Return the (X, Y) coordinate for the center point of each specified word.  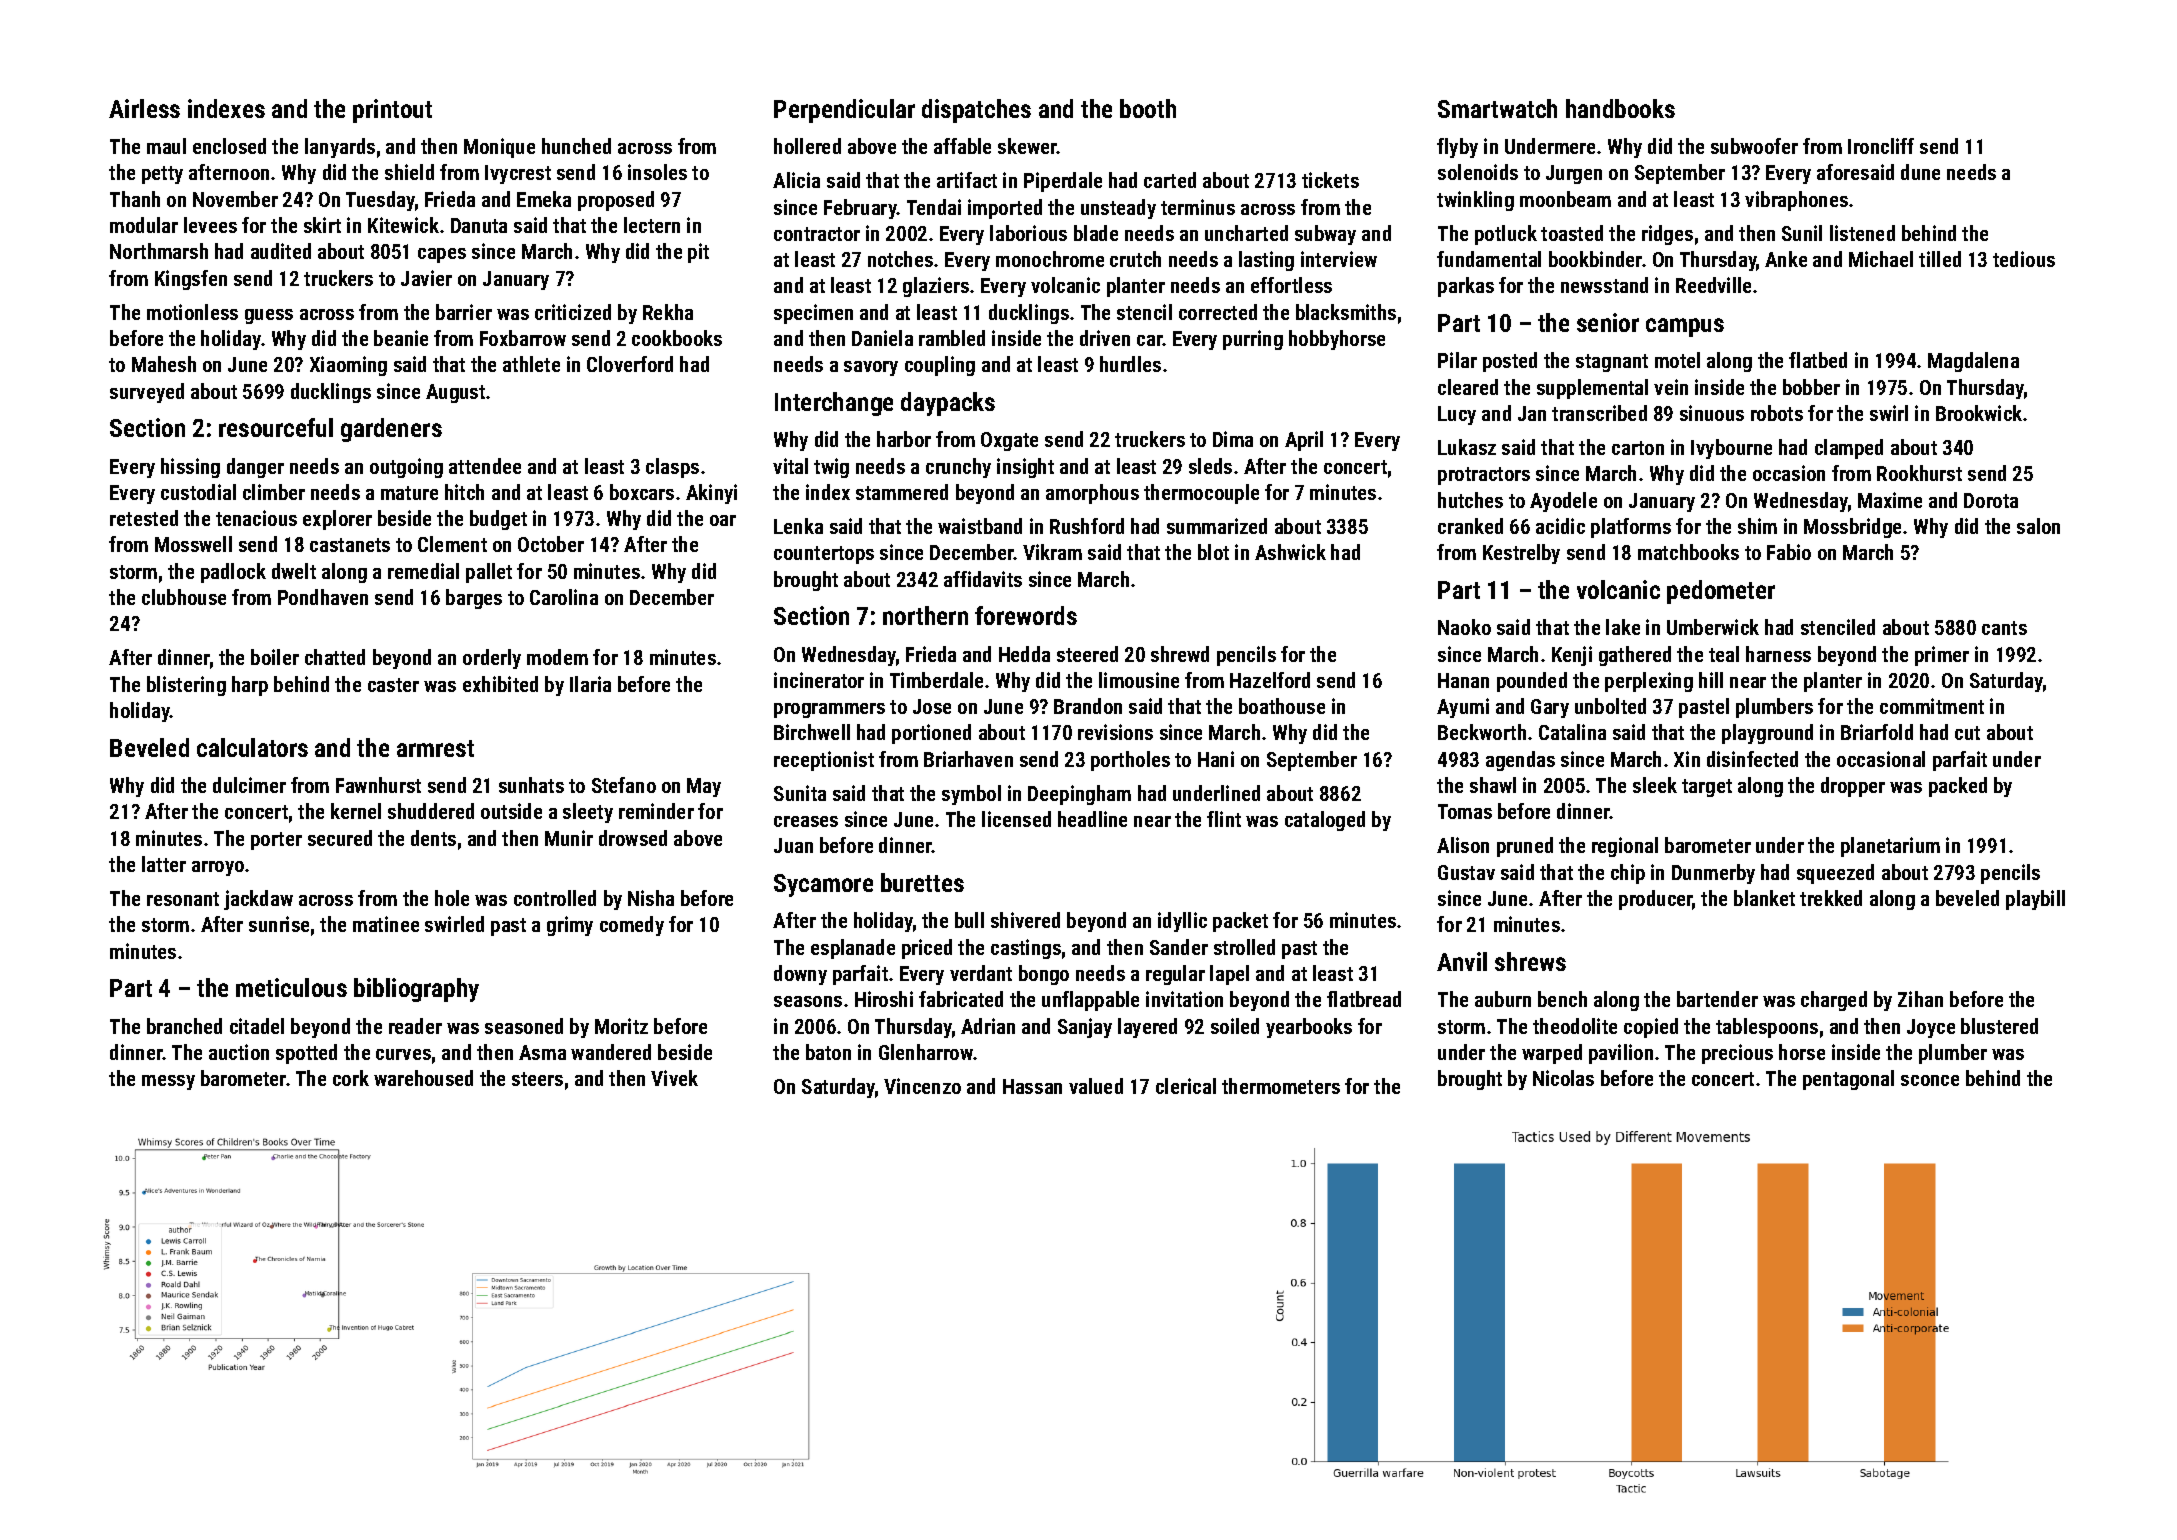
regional (1625, 847)
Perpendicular (844, 111)
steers (537, 1079)
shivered (1025, 920)
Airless (144, 108)
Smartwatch (1497, 108)
